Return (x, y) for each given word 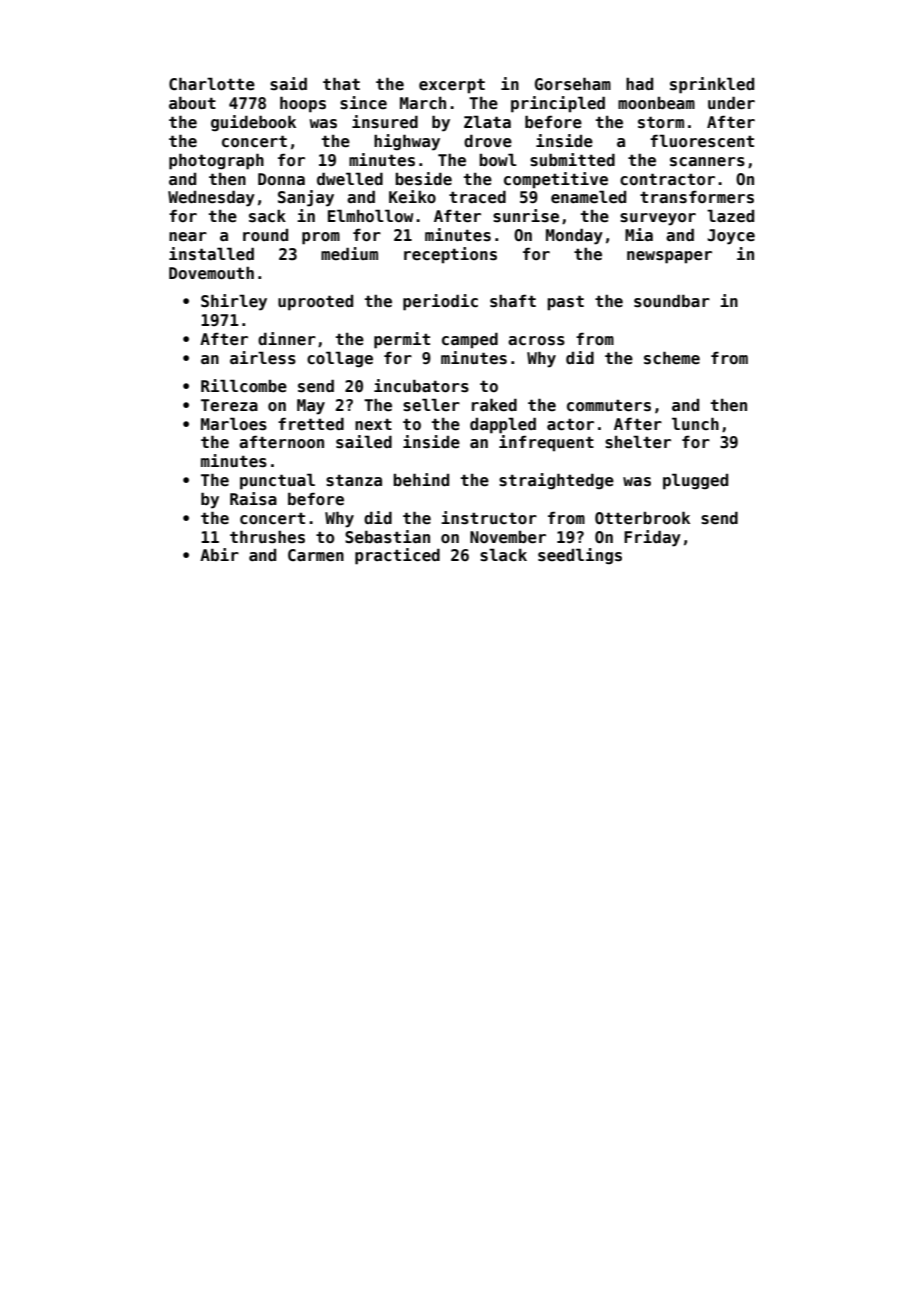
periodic (440, 302)
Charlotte (212, 84)
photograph (216, 162)
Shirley (234, 302)
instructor (489, 518)
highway (407, 142)
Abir (219, 554)
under (731, 103)
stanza (354, 480)
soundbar (672, 301)
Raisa (253, 499)
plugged (695, 481)
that (341, 84)
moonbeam (656, 103)
